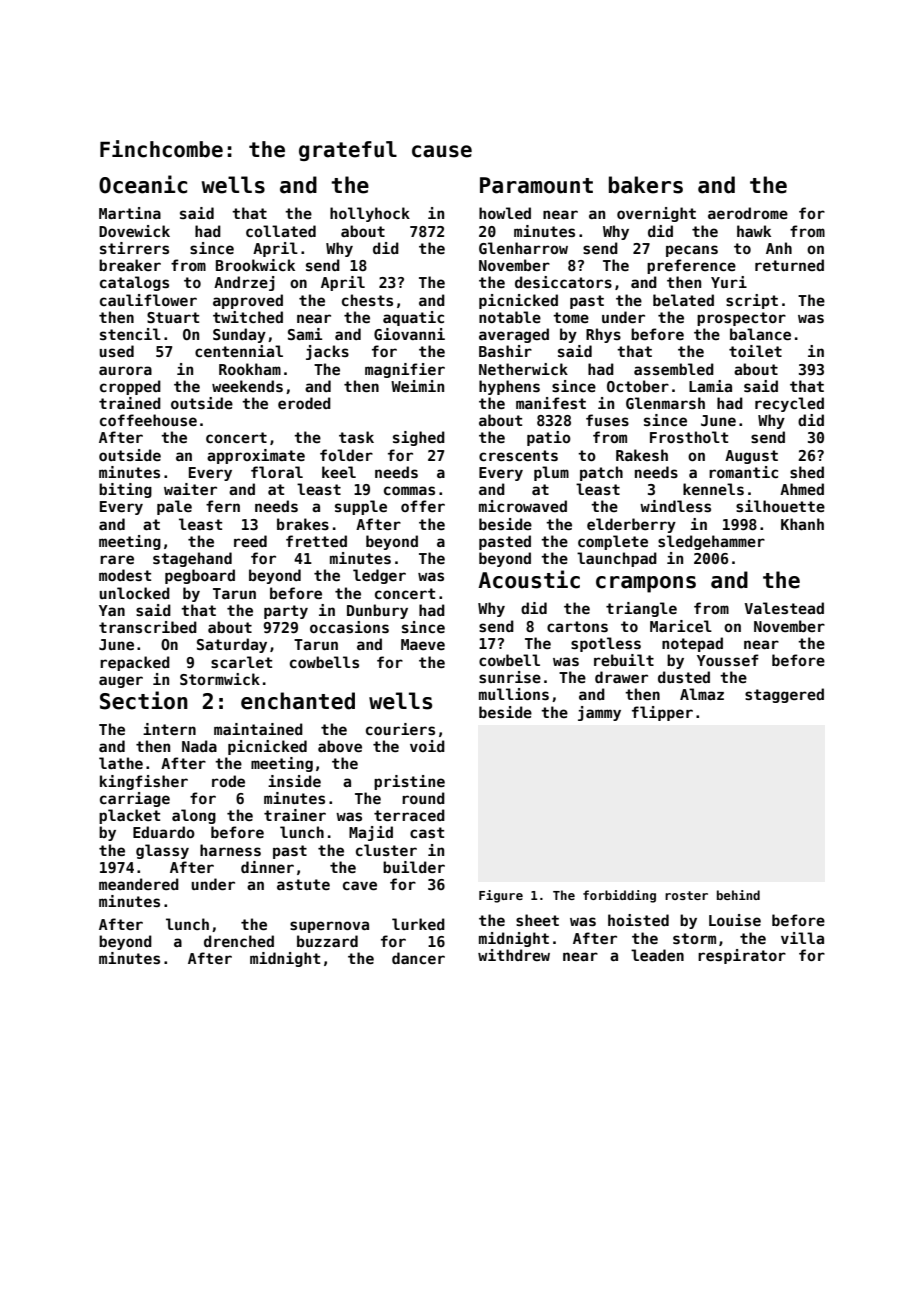 This screenshot has height=1311, width=924. I want to click on Oceanic, so click(143, 184).
